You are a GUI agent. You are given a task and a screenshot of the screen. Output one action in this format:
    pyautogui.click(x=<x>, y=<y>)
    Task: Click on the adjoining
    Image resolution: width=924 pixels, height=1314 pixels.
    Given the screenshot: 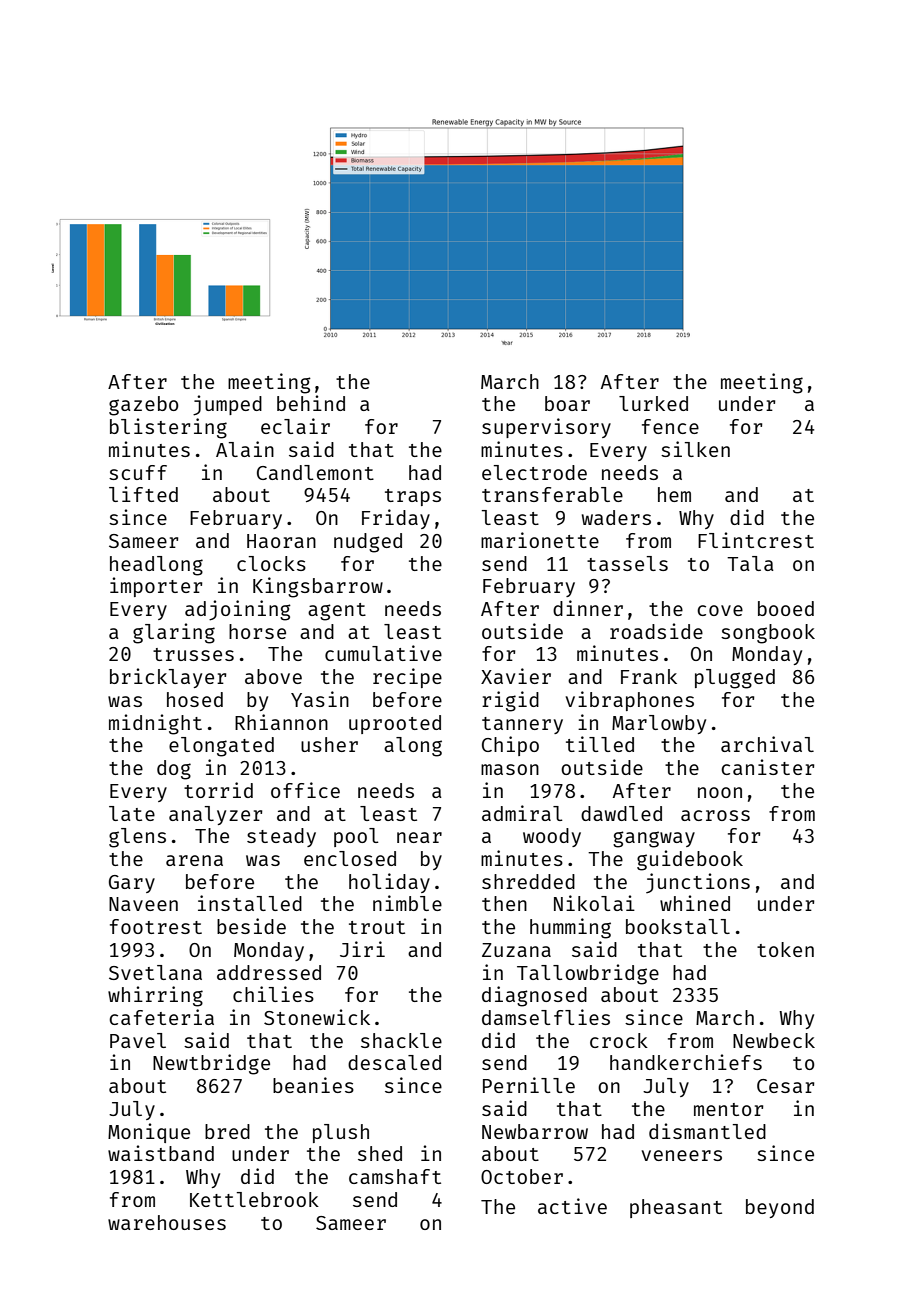 What is the action you would take?
    pyautogui.click(x=238, y=610)
